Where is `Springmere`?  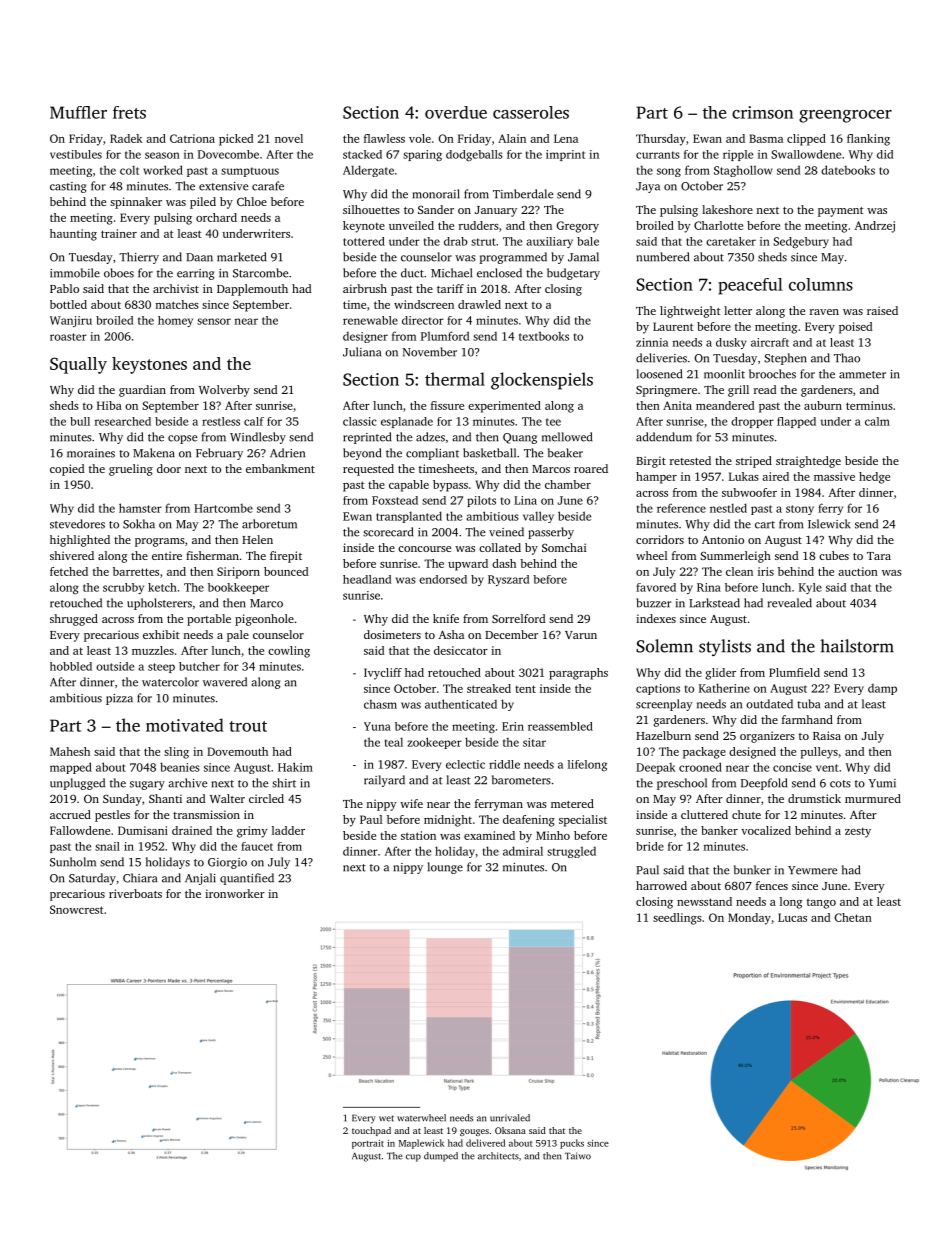
Springmere is located at coordinates (666, 391).
